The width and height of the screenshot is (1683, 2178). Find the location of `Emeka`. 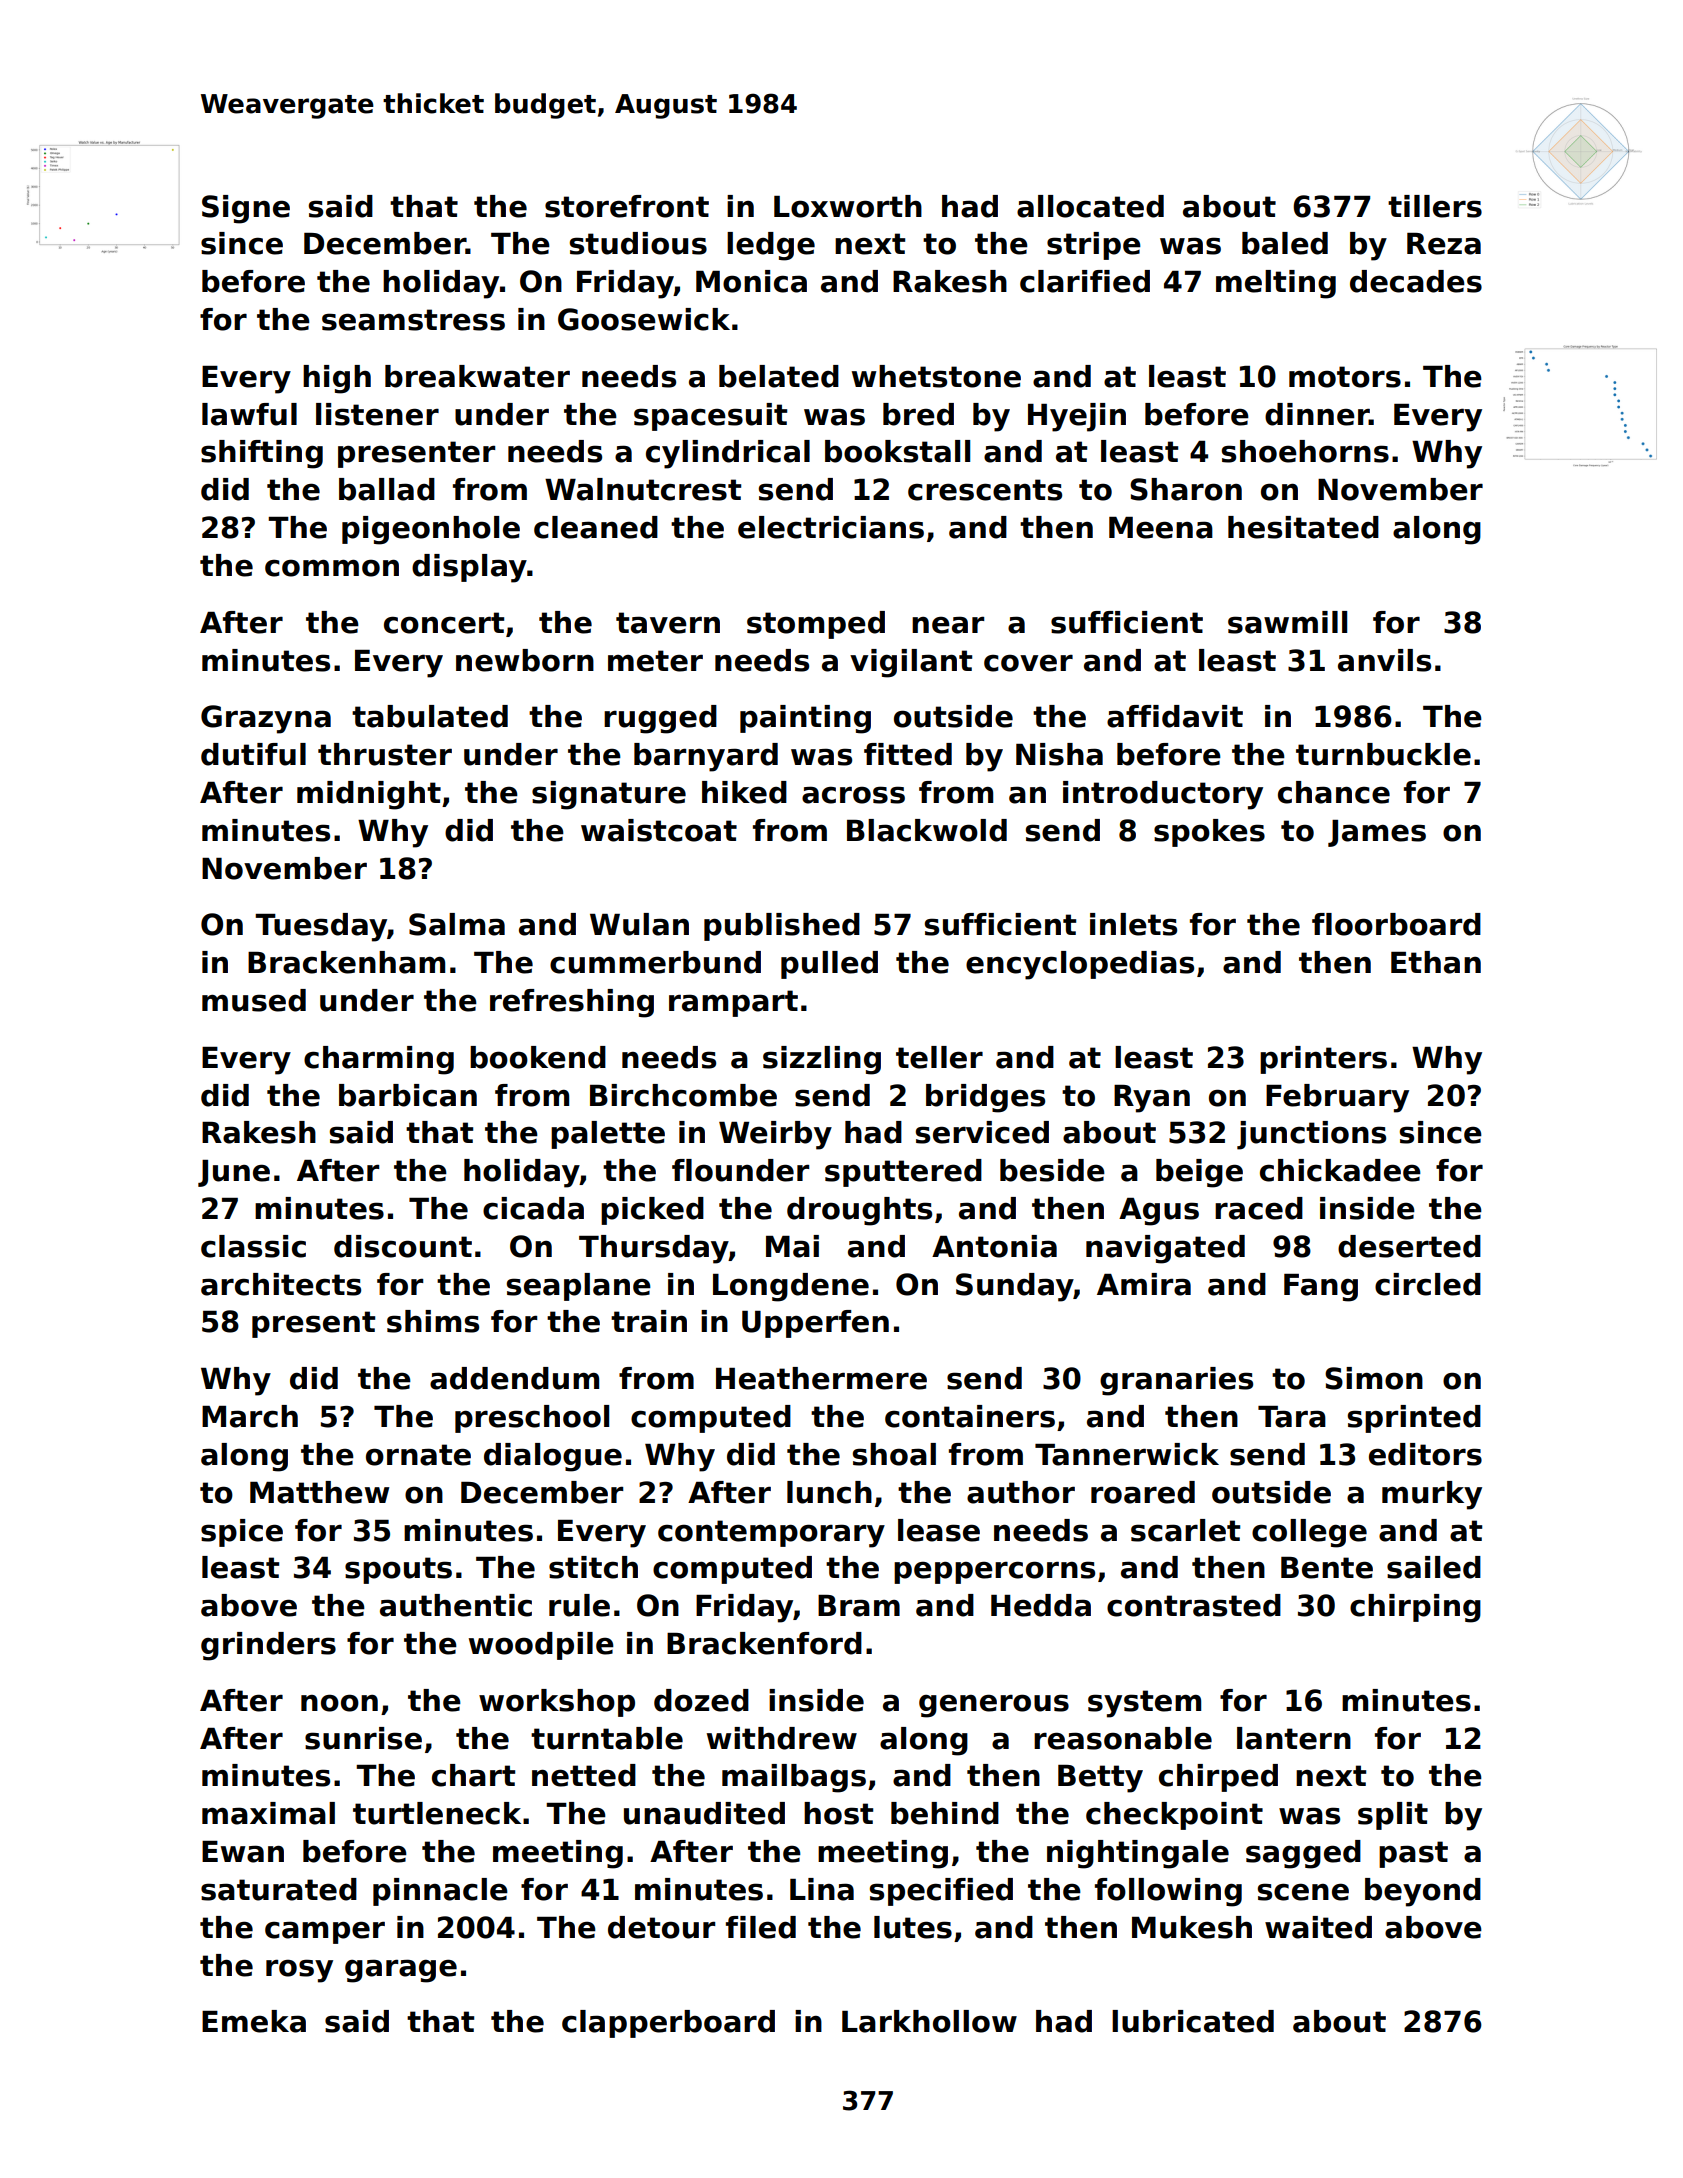

Emeka is located at coordinates (254, 2021).
